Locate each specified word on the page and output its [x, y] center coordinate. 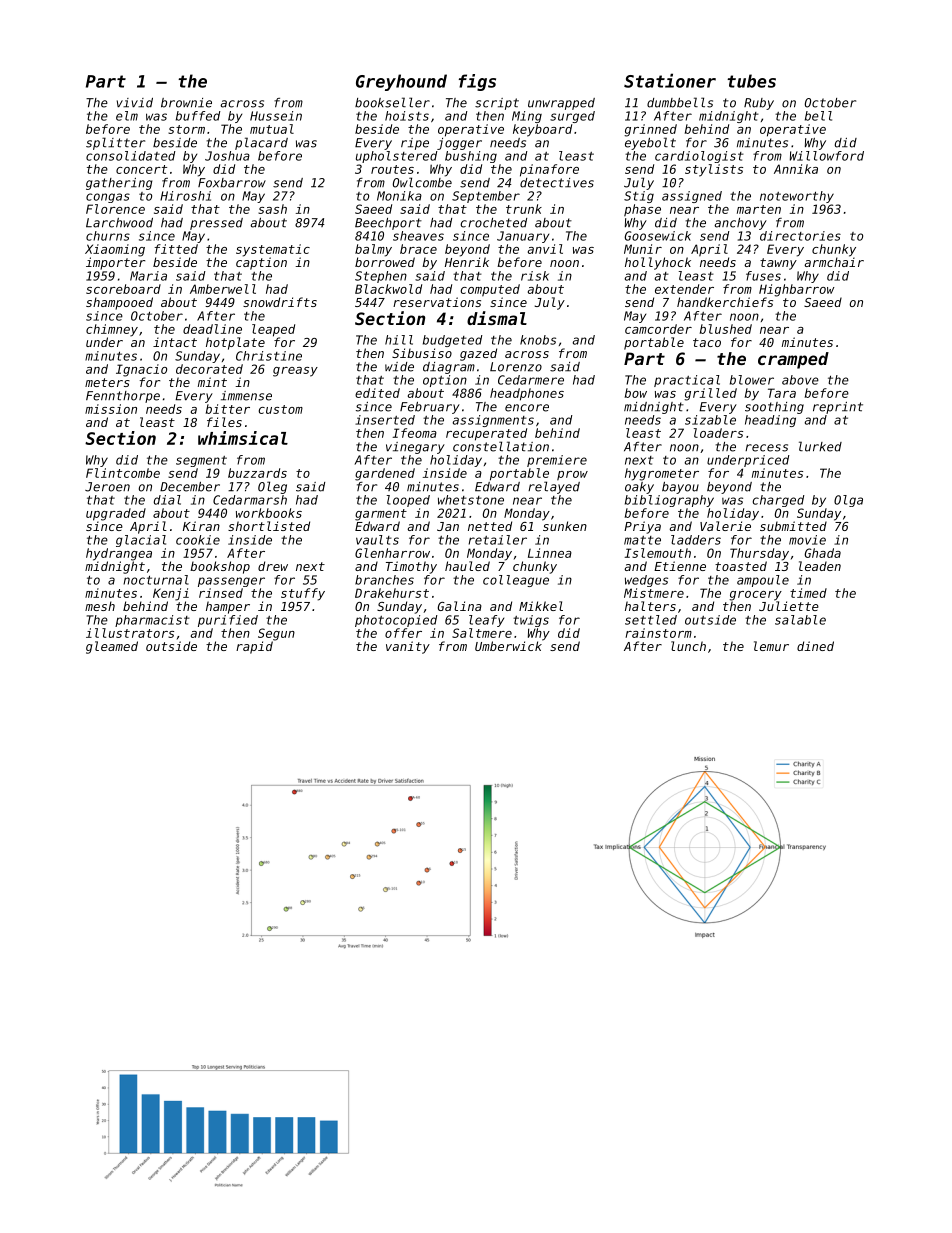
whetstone [471, 500]
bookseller [392, 102]
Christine [269, 356]
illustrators [130, 633]
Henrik [467, 262]
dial [167, 500]
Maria [148, 276]
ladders [696, 540]
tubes [751, 81]
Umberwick [508, 646]
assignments [493, 421]
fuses [763, 276]
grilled [710, 394]
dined [815, 646]
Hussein [276, 116]
